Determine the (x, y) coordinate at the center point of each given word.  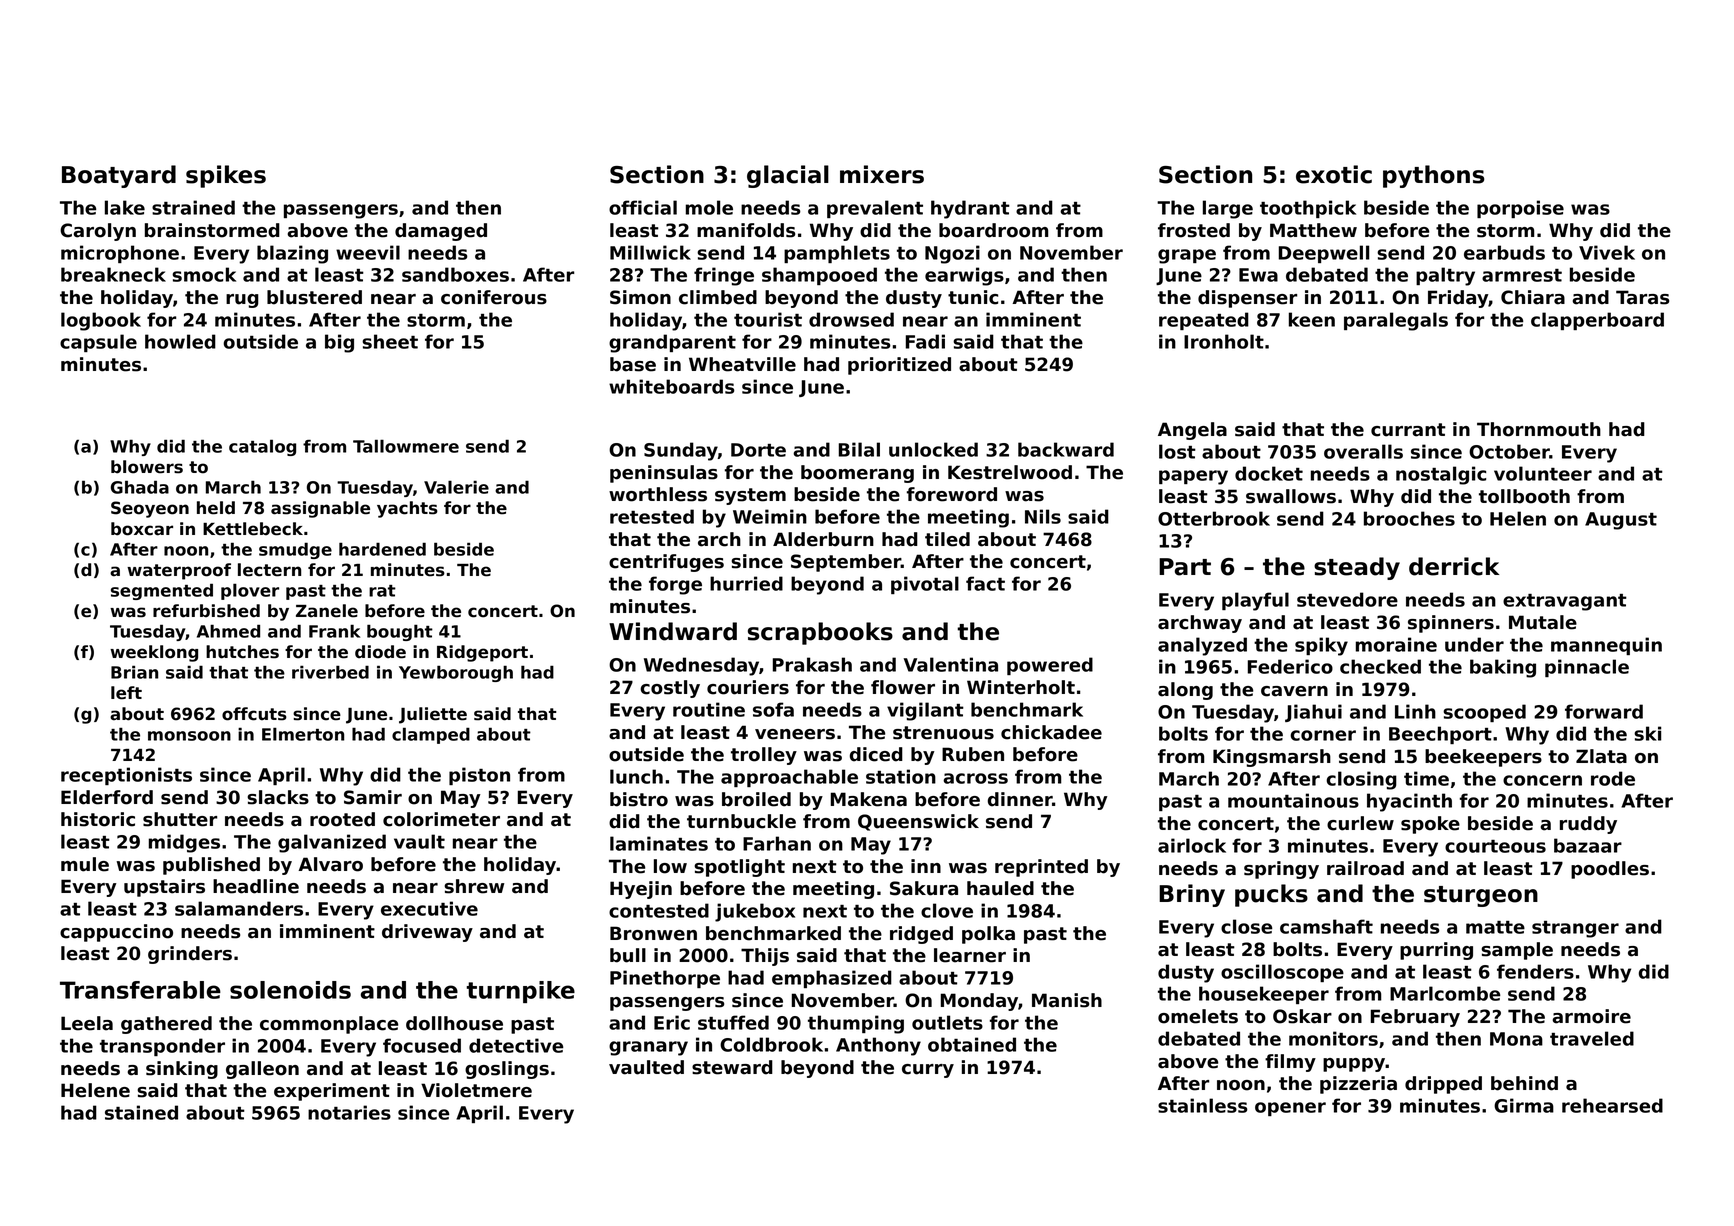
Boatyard (119, 176)
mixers (882, 174)
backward (1066, 449)
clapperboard (1597, 321)
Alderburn (823, 539)
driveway (427, 933)
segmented (162, 591)
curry (928, 1071)
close (1246, 926)
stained (141, 1112)
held (216, 508)
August (1621, 521)
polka (988, 935)
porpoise (1520, 209)
